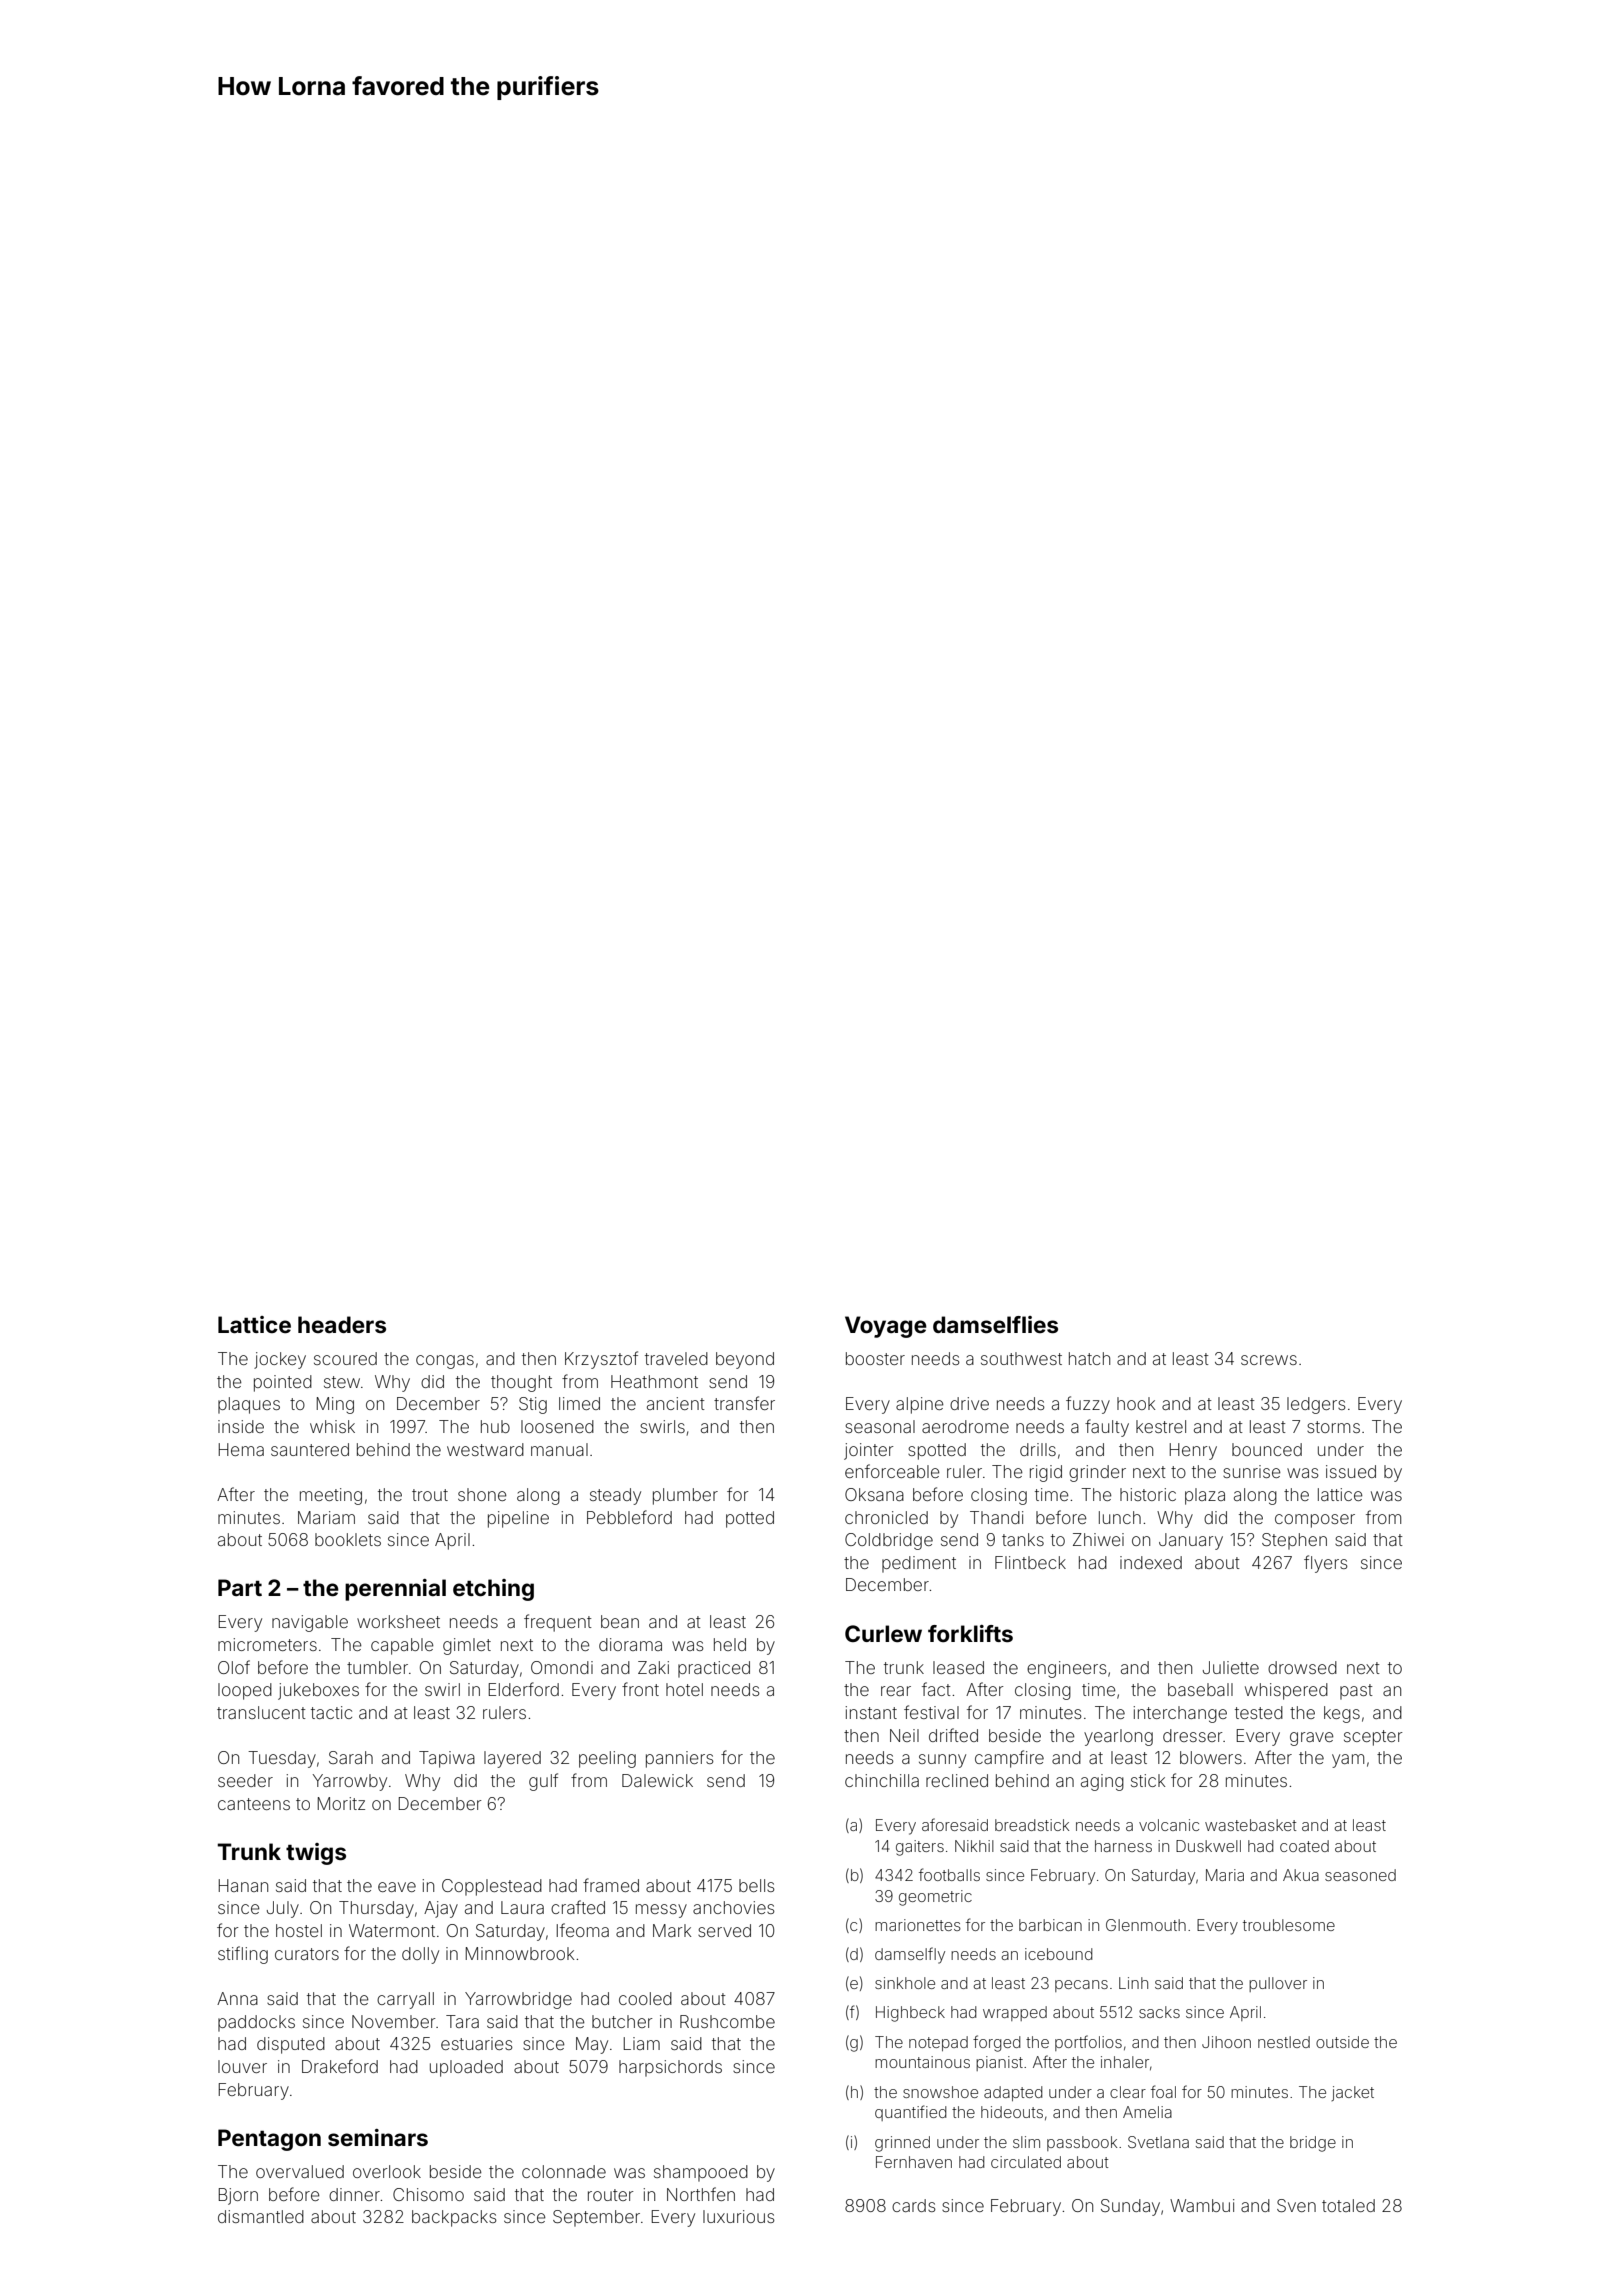  I want to click on gaiters, so click(920, 1848).
